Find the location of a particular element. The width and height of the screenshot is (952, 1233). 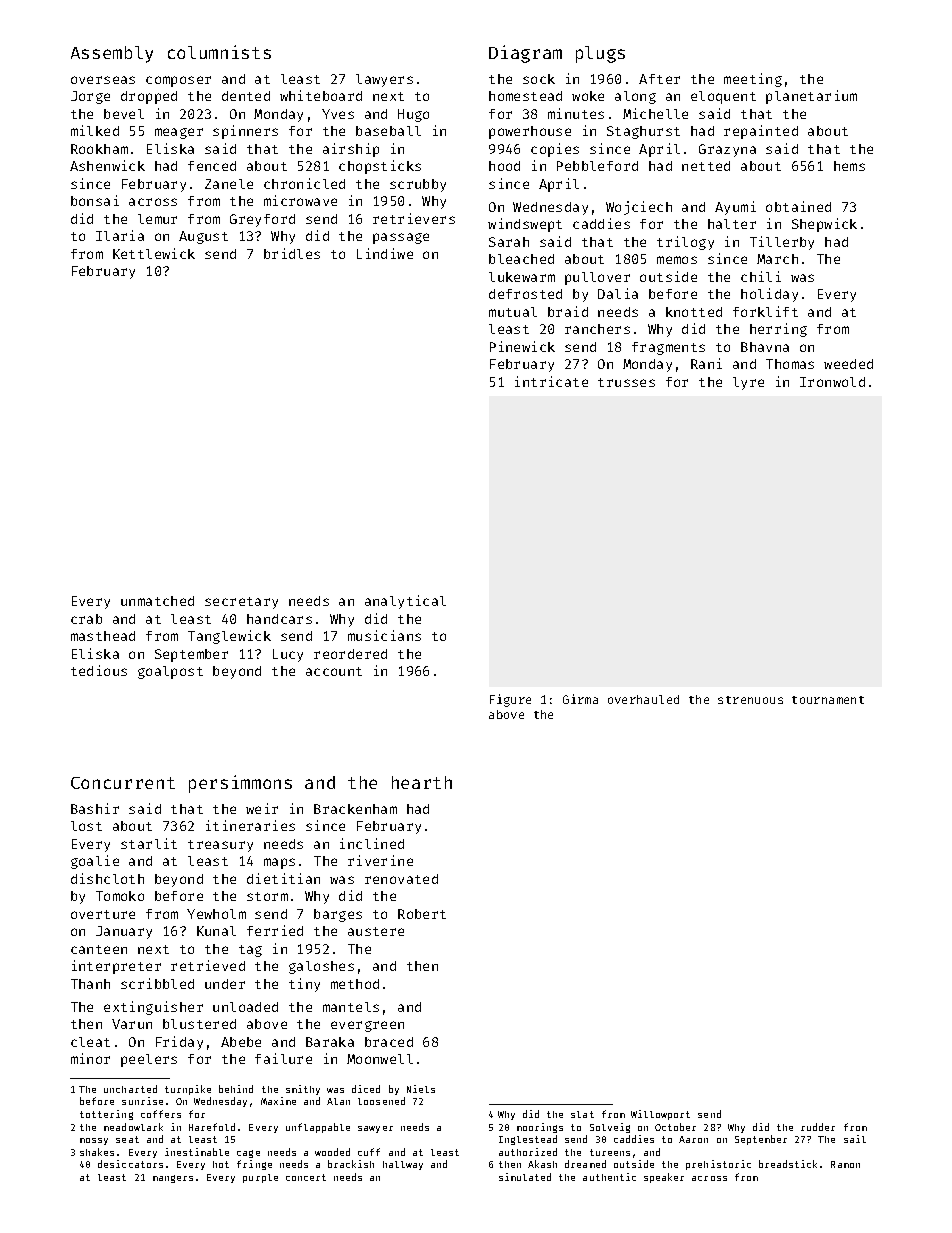

hearth is located at coordinates (422, 782).
